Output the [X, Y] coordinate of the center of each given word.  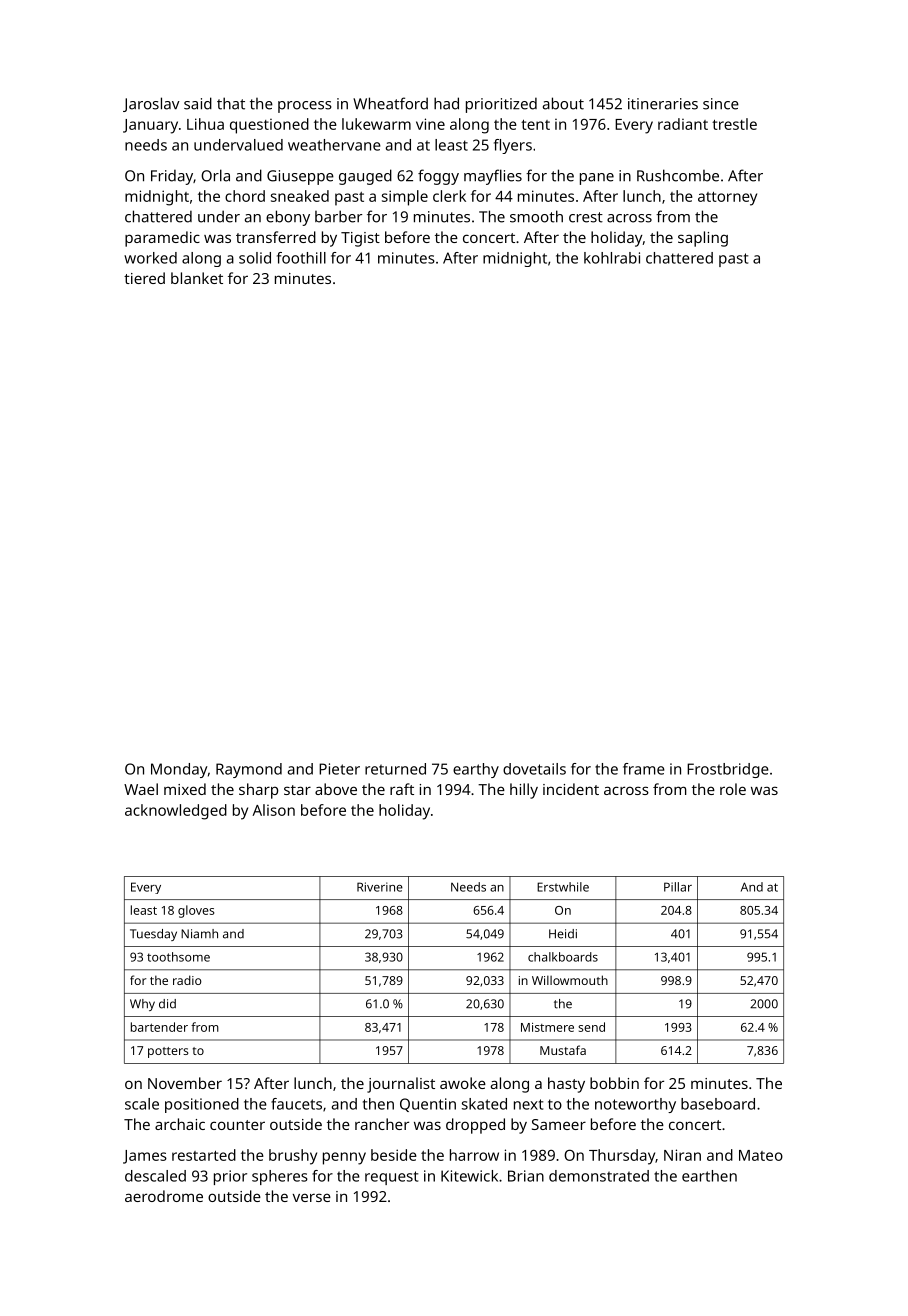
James [145, 1157]
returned [395, 769]
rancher [382, 1124]
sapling [703, 239]
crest [586, 217]
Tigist [360, 239]
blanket [197, 278]
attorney [727, 199]
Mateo [761, 1155]
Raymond [249, 770]
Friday [172, 177]
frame [644, 769]
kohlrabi [612, 258]
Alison [273, 810]
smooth [536, 216]
